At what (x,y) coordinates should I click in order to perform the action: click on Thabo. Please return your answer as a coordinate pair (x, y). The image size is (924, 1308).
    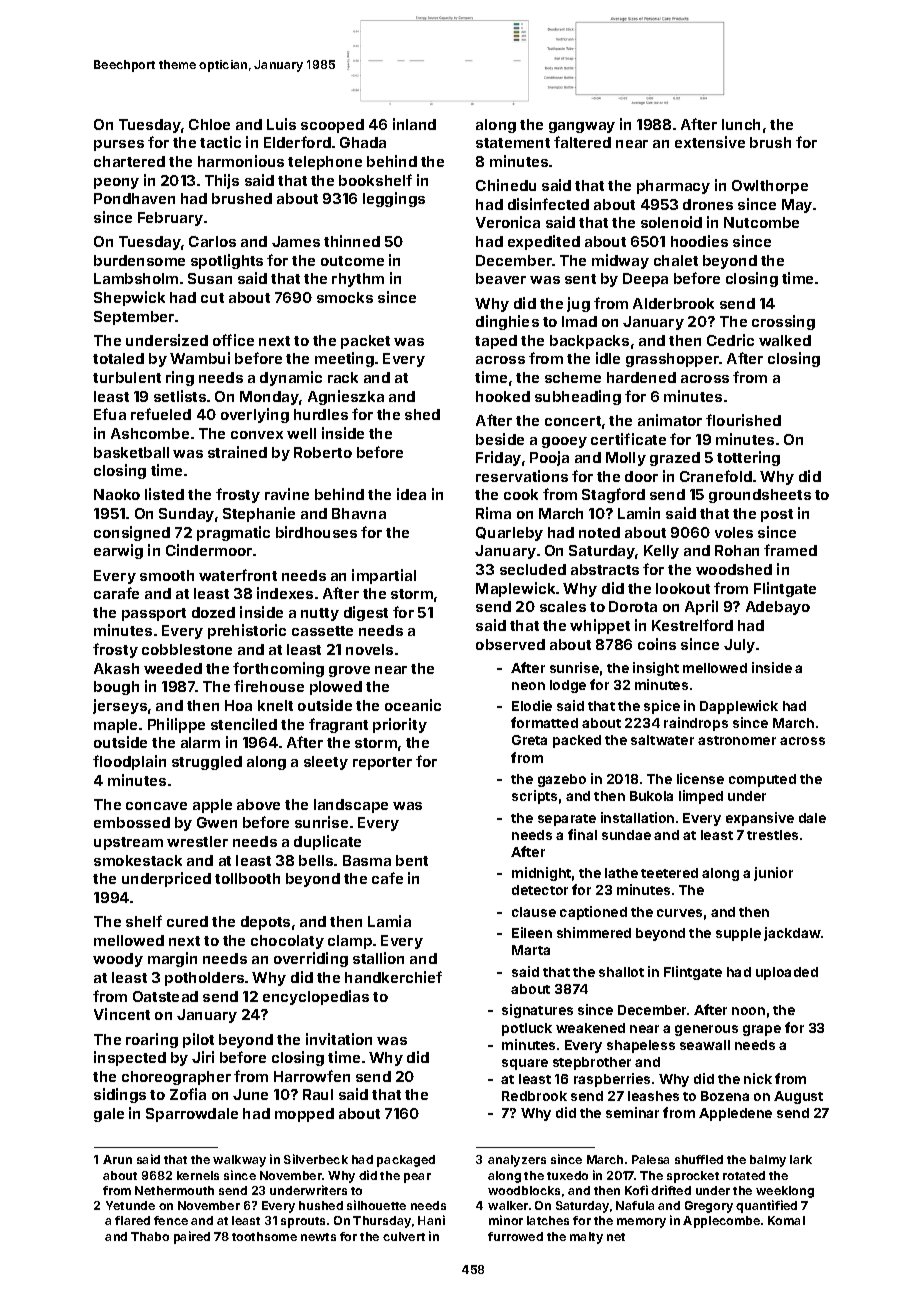
    Looking at the image, I should click on (150, 1236).
